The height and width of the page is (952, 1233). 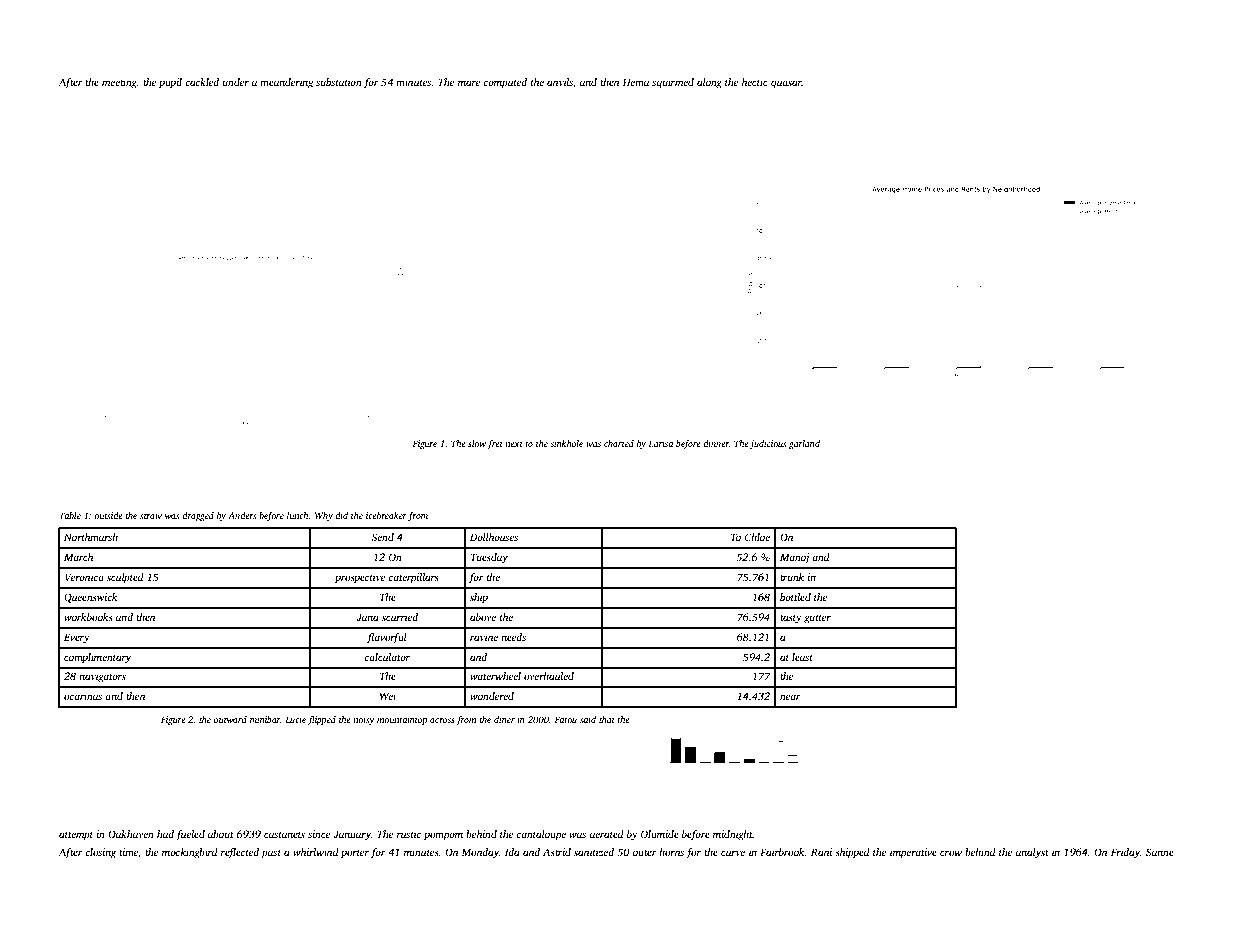 I want to click on Hema, so click(x=635, y=82).
